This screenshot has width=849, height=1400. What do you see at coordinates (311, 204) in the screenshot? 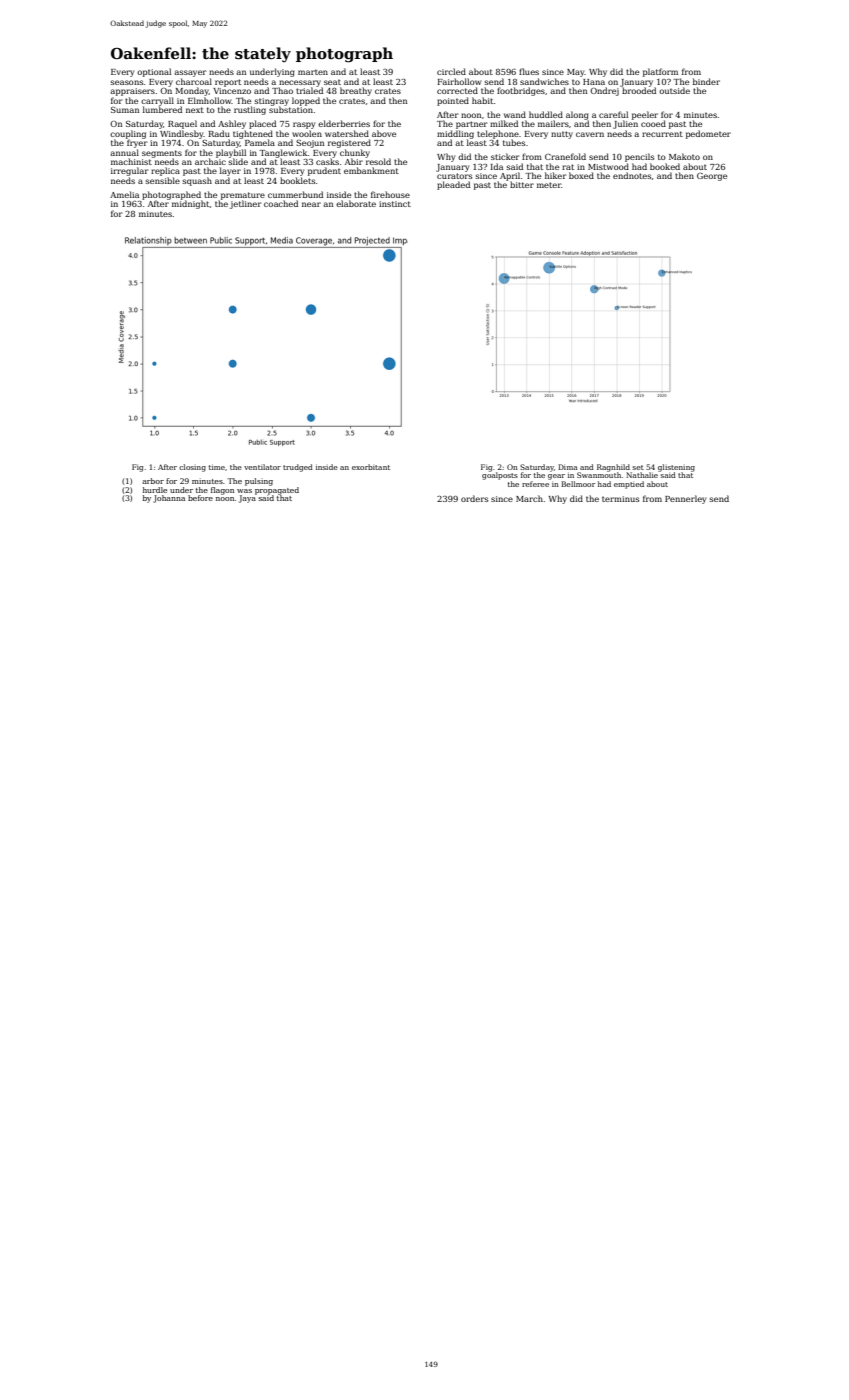
I see `near` at bounding box center [311, 204].
